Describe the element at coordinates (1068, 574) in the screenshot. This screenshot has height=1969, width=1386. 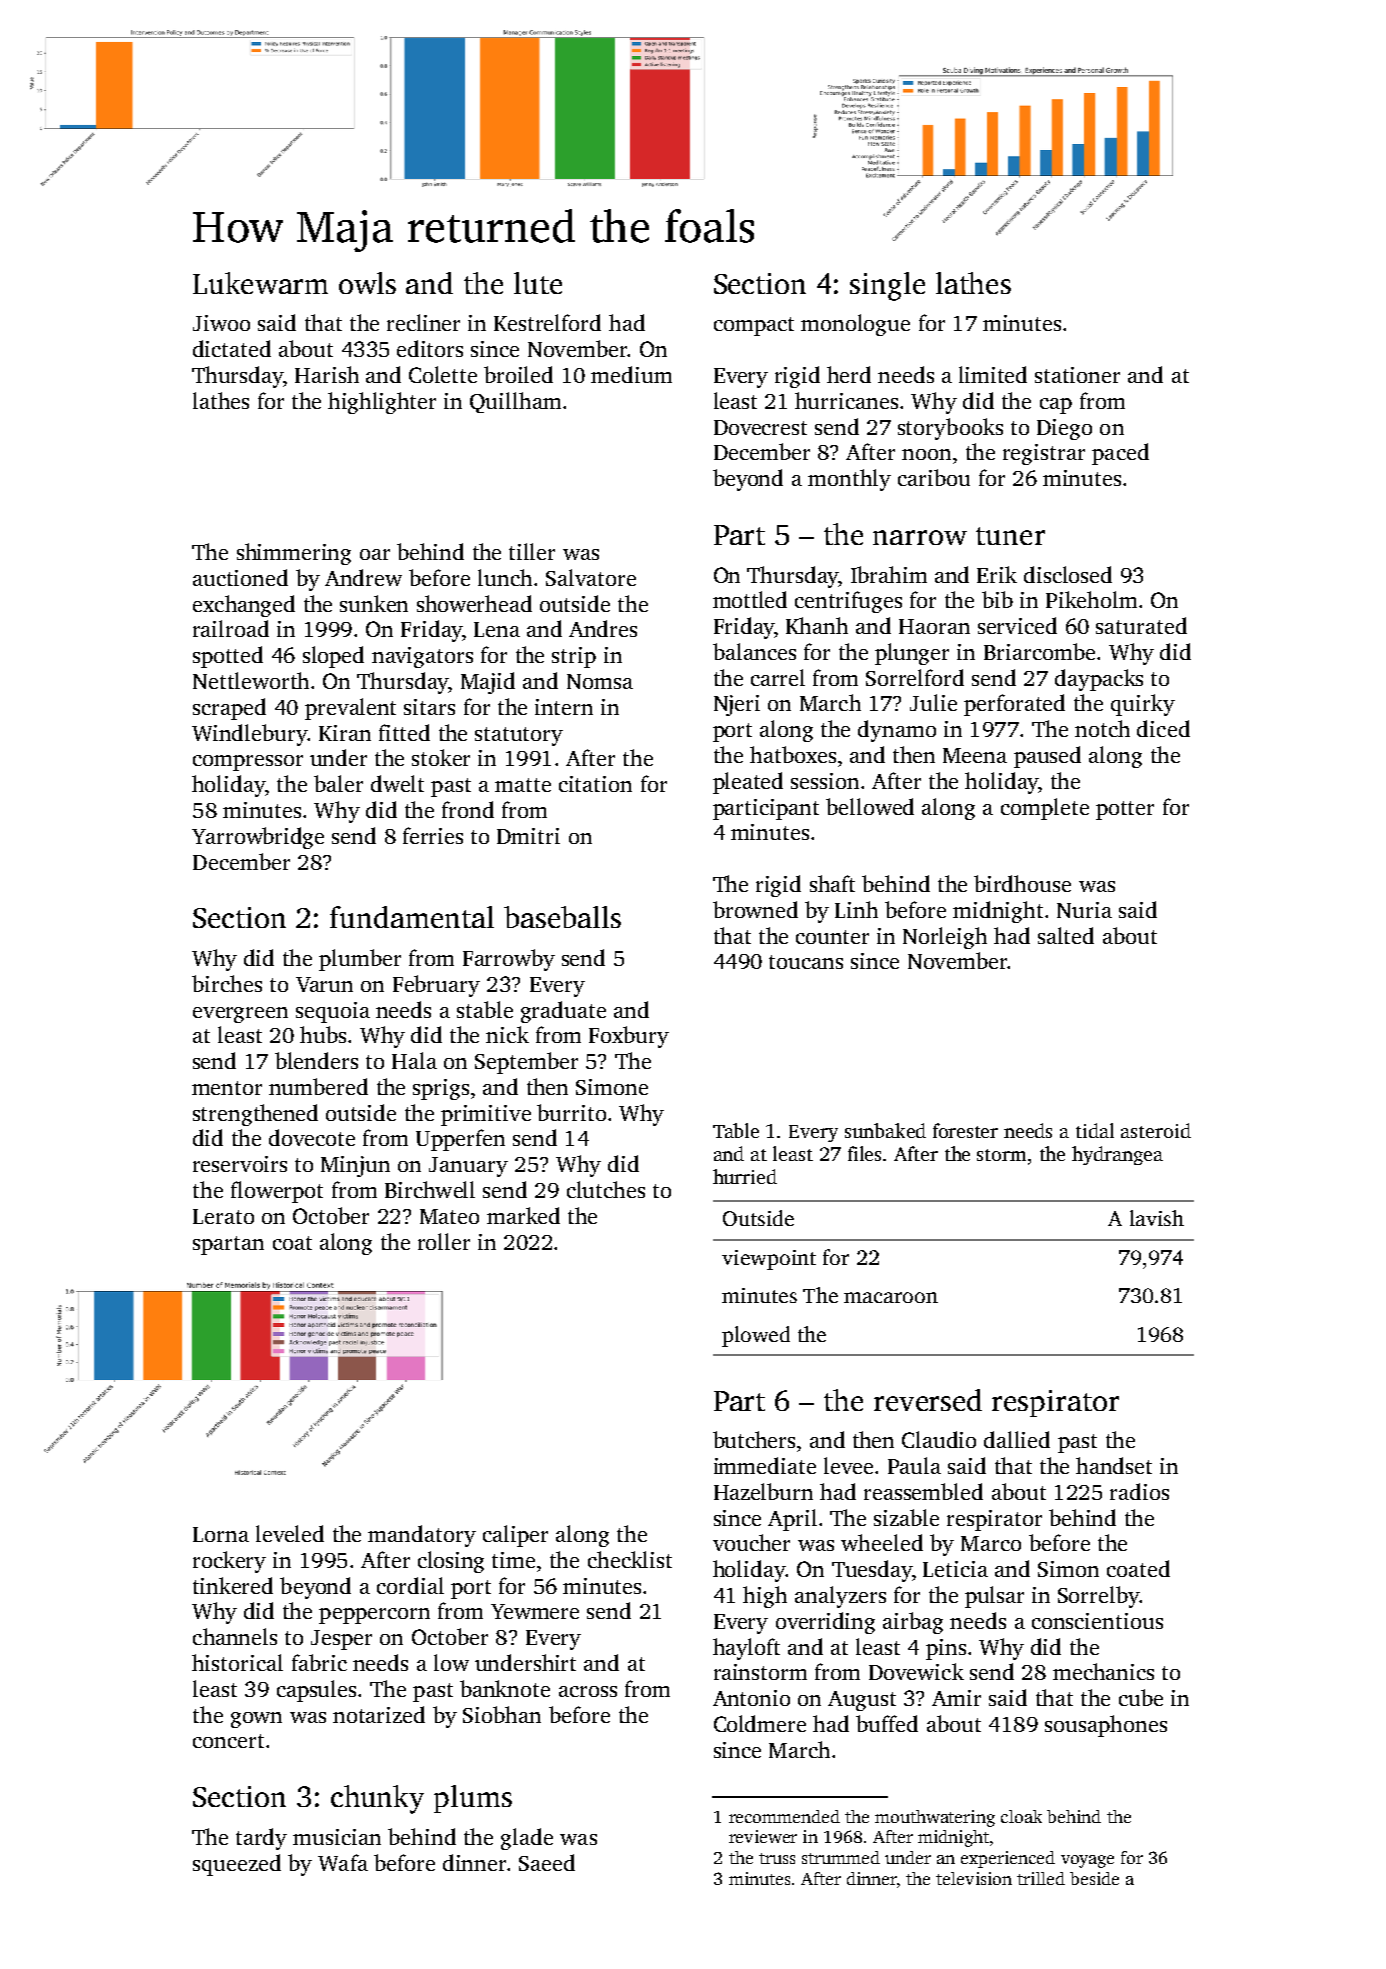
I see `disclosed` at that location.
